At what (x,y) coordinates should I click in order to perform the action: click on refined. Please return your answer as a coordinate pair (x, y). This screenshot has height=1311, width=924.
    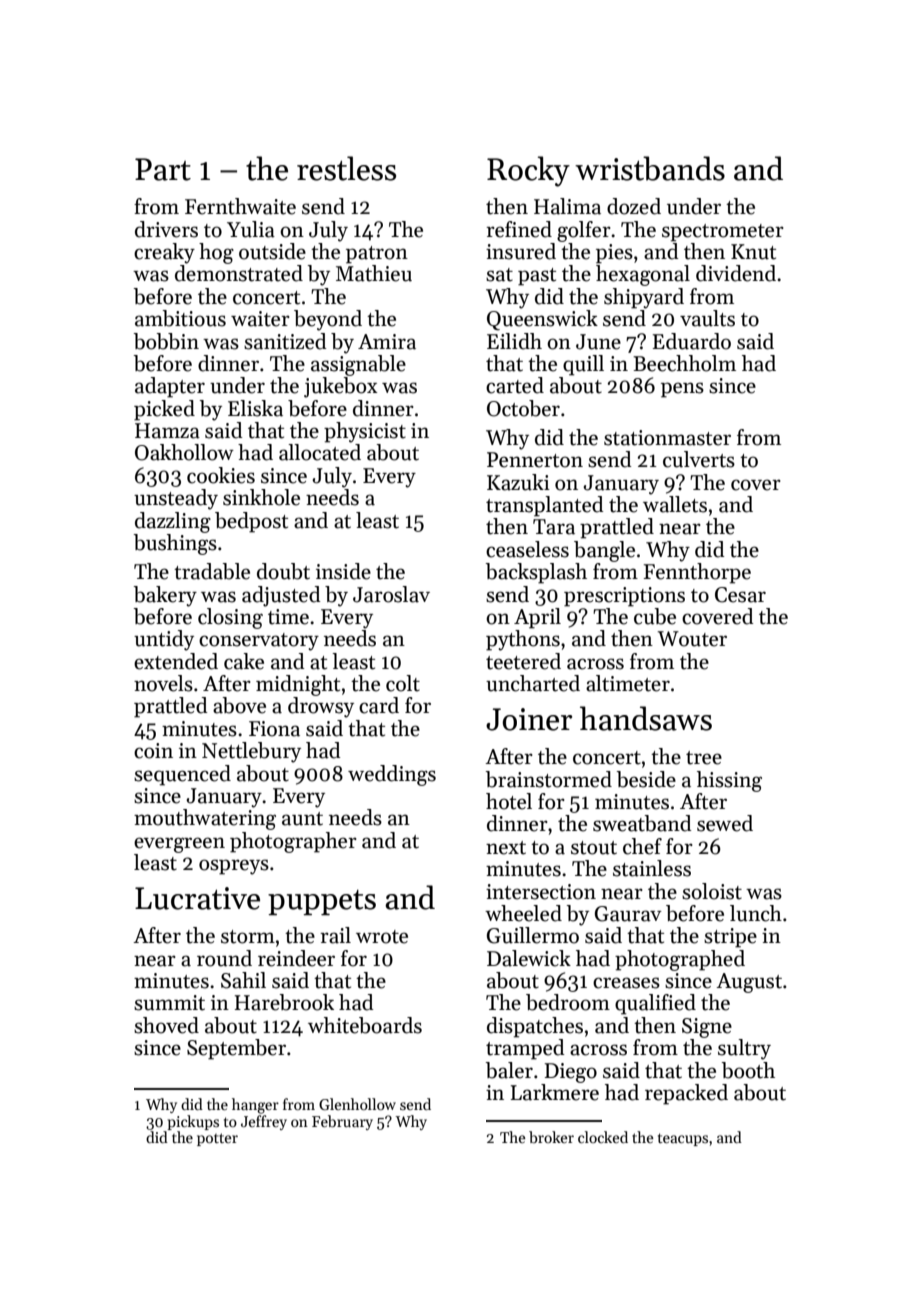
    Looking at the image, I should click on (519, 229).
